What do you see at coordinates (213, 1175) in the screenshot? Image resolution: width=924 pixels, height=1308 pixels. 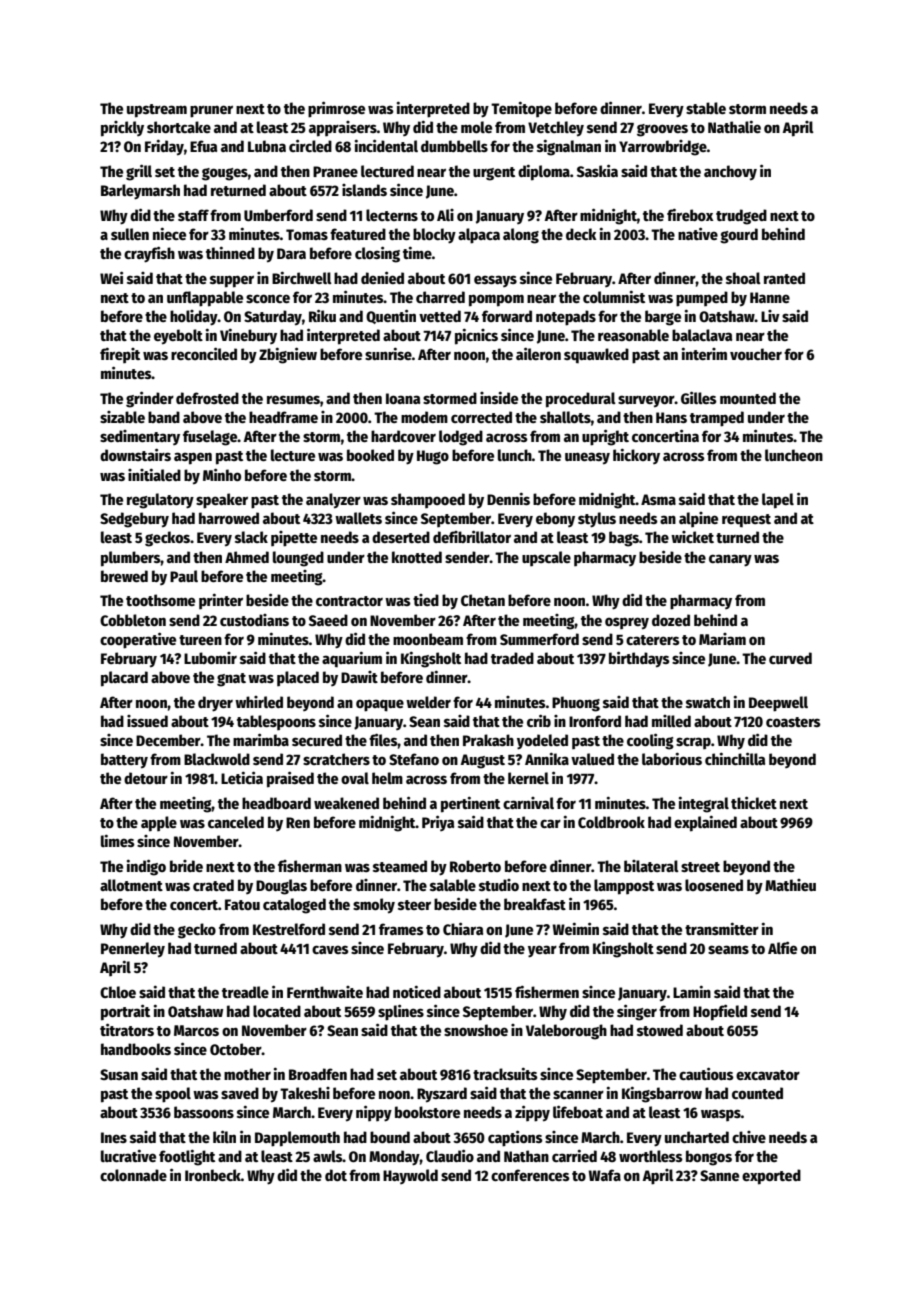 I see `Ironbeck` at bounding box center [213, 1175].
